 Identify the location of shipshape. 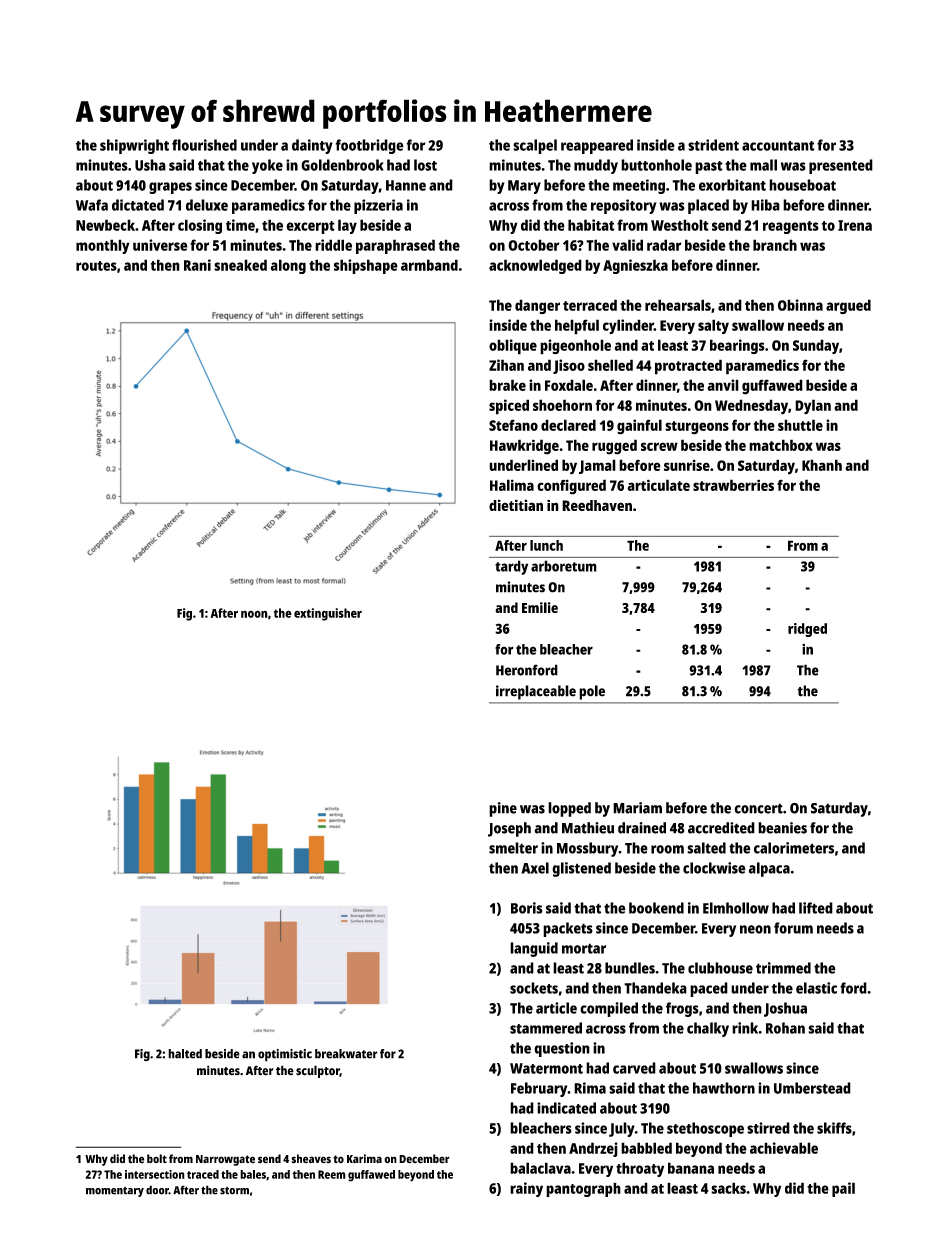
(366, 266).
